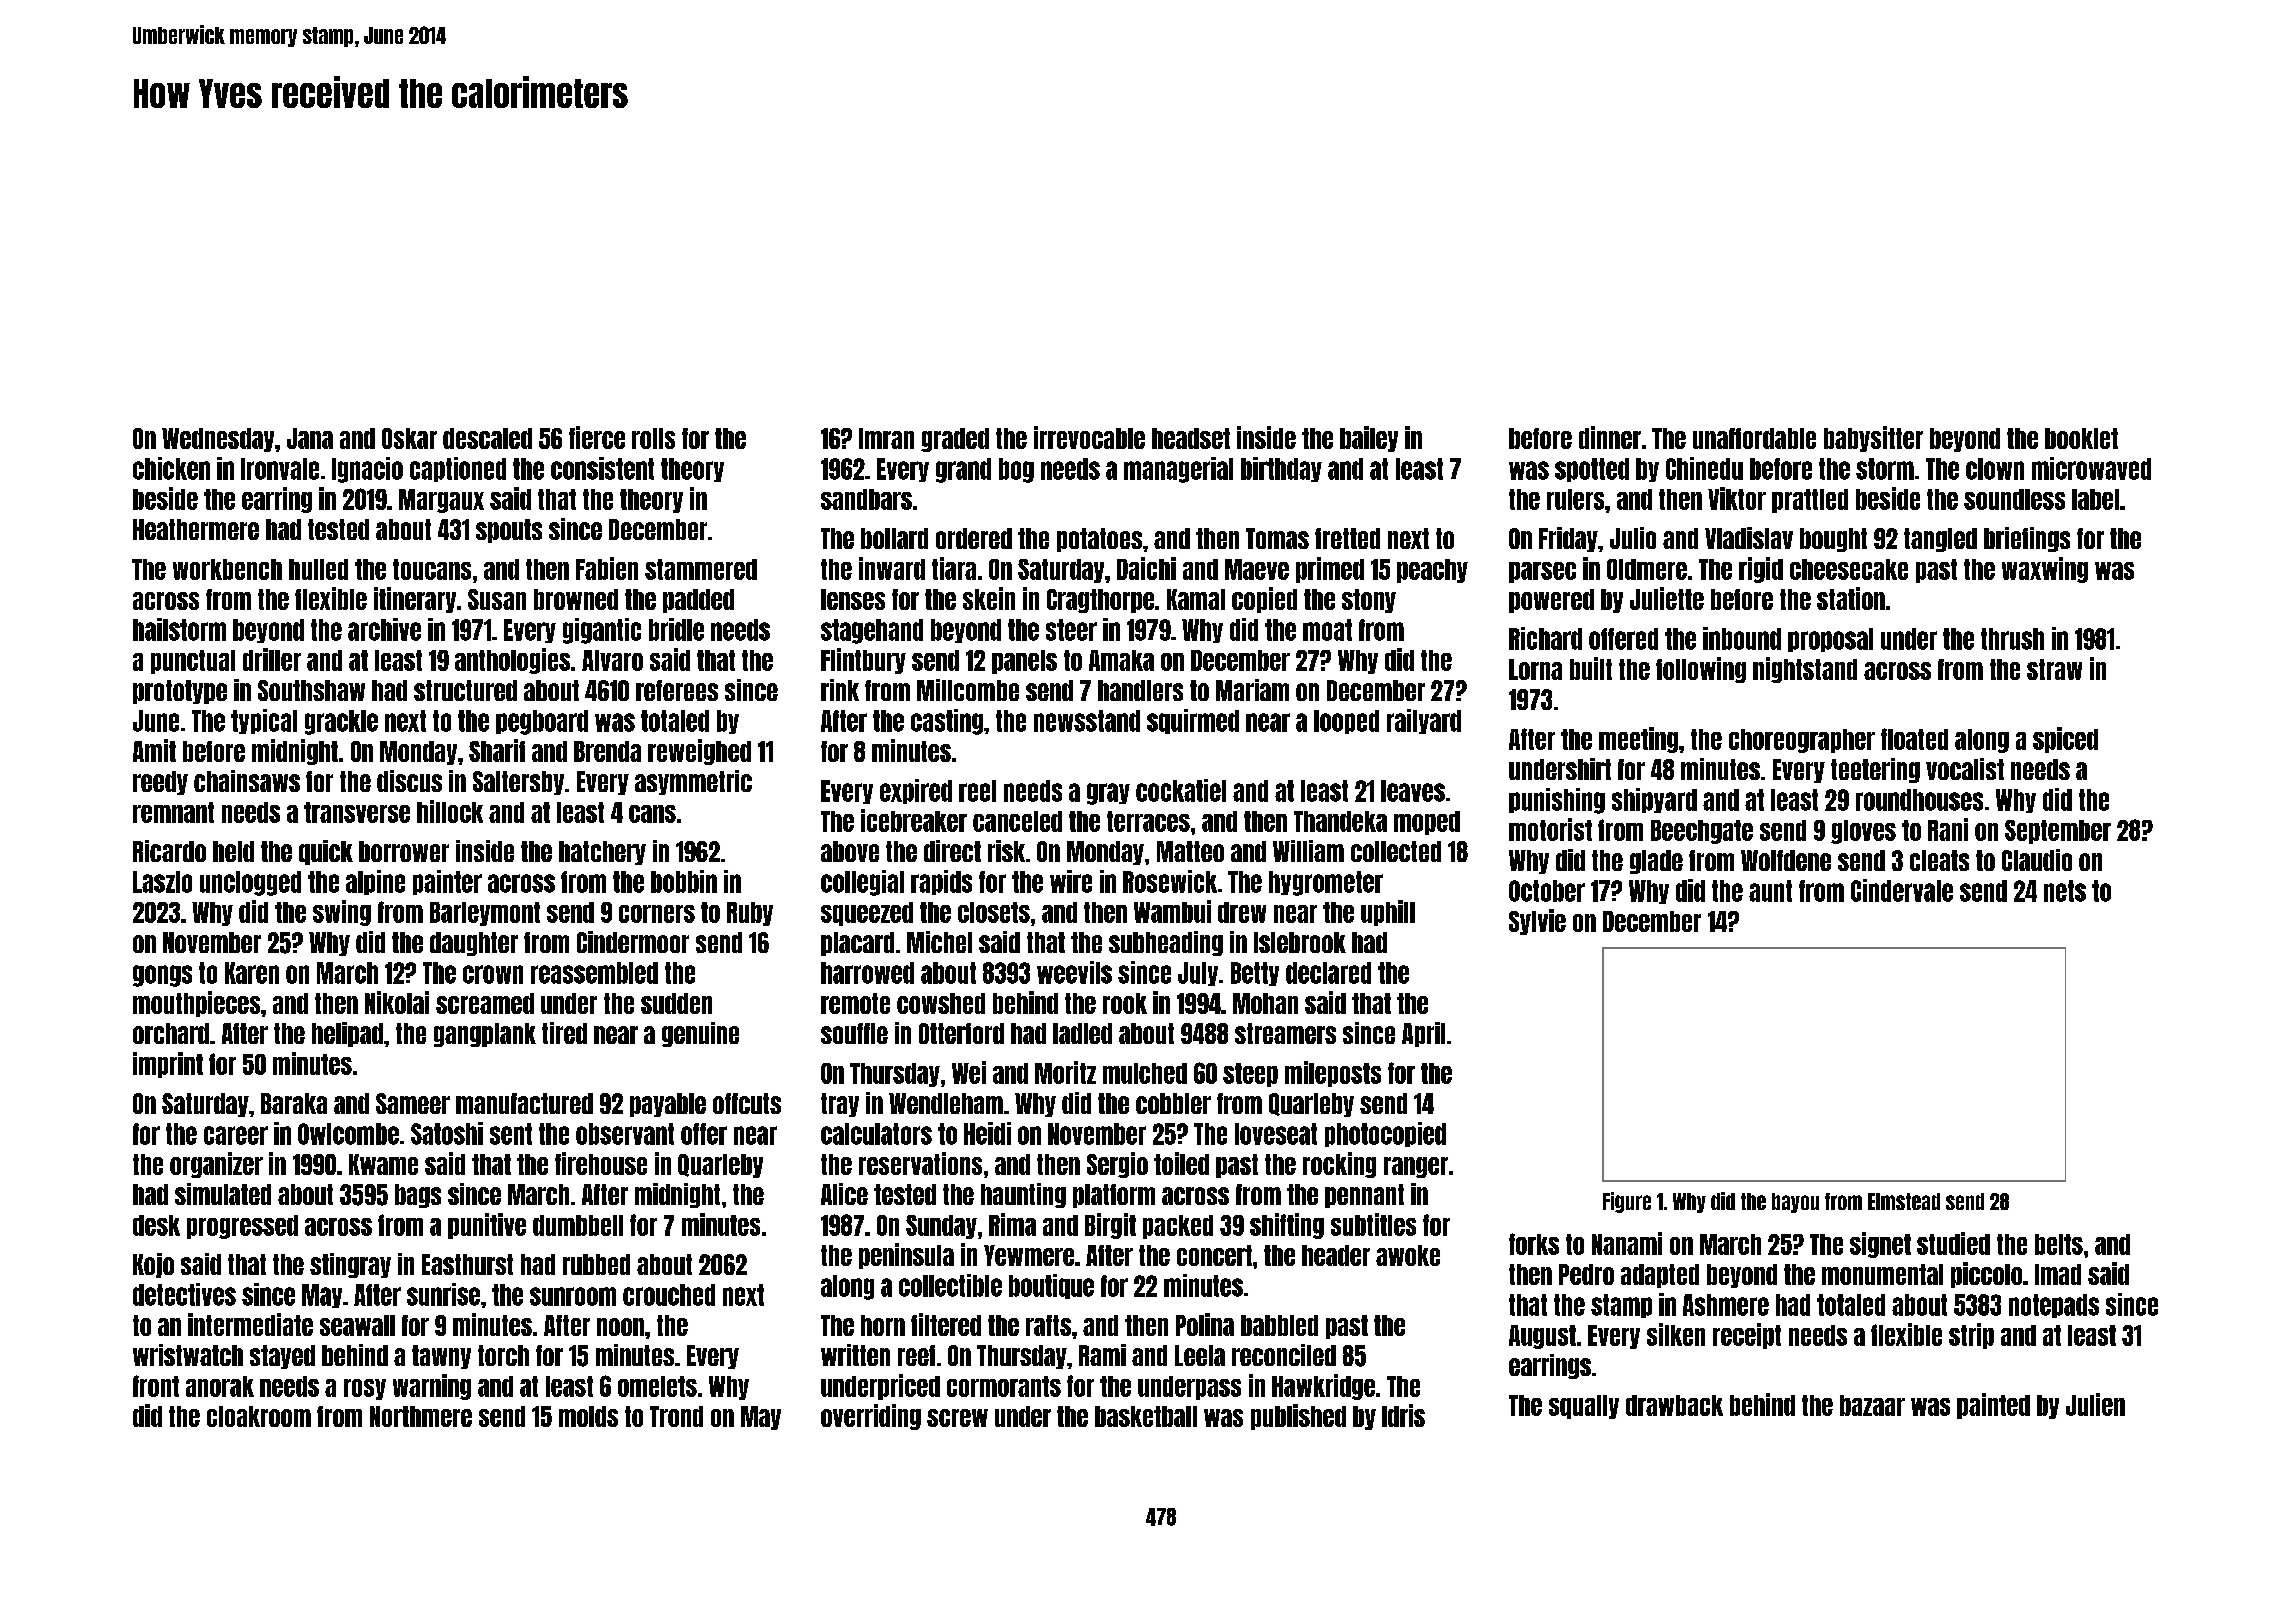 The height and width of the screenshot is (1620, 2292). I want to click on Leela, so click(1200, 1355).
